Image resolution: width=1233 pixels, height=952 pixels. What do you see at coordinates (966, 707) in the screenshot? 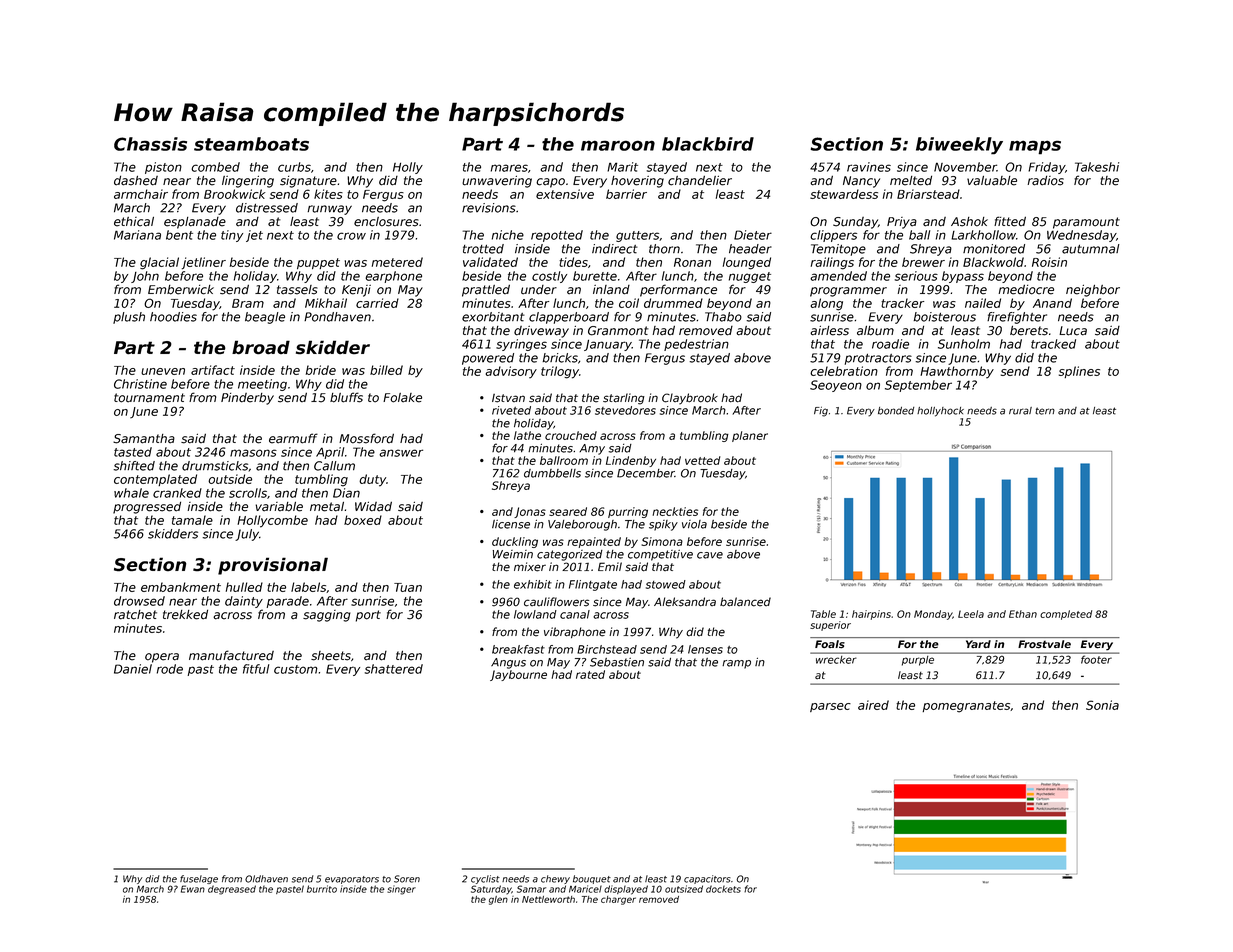
I see `pomegranates` at bounding box center [966, 707].
